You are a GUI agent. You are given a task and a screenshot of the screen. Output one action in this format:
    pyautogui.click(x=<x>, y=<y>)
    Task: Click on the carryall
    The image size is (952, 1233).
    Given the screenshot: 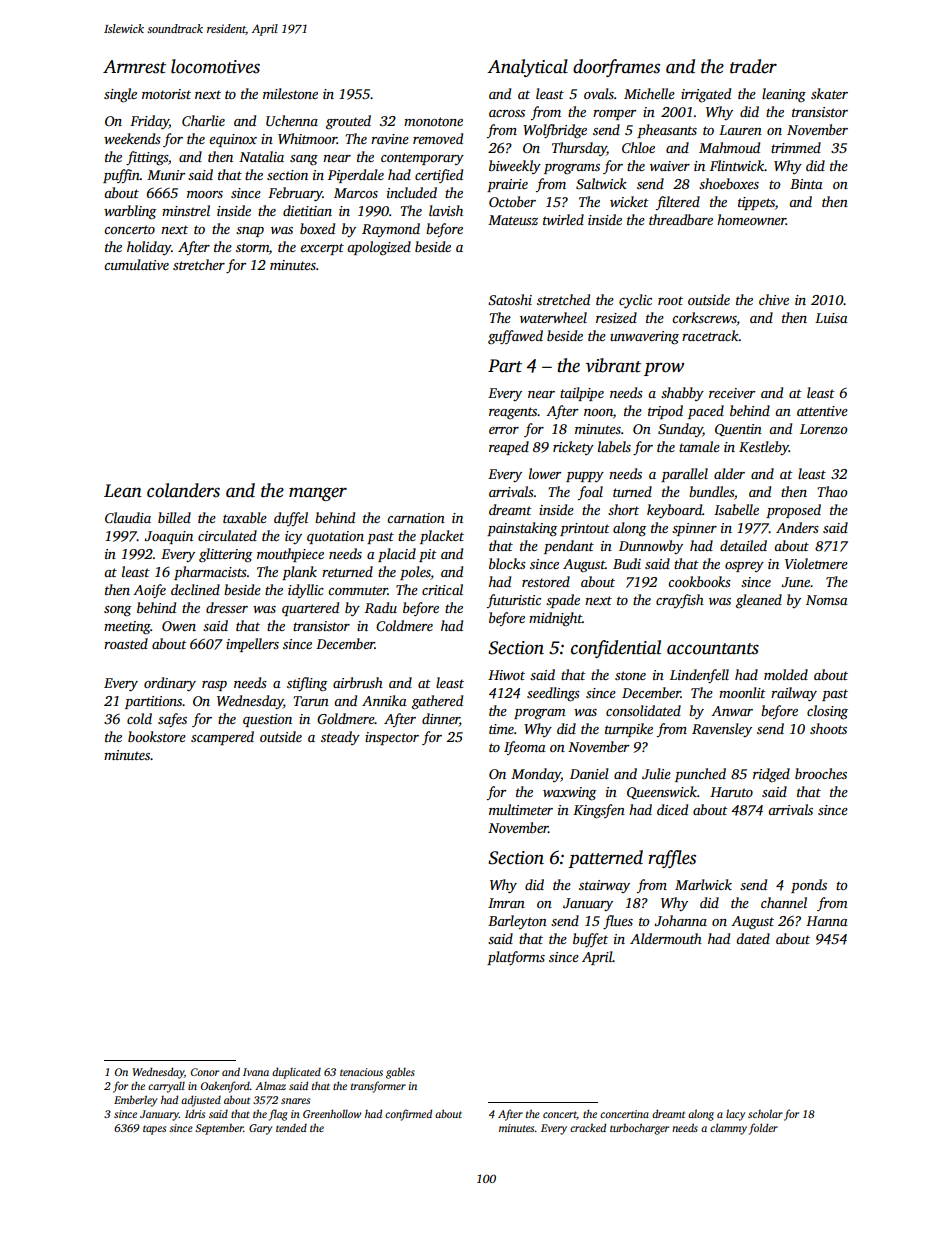 What is the action you would take?
    pyautogui.click(x=166, y=1087)
